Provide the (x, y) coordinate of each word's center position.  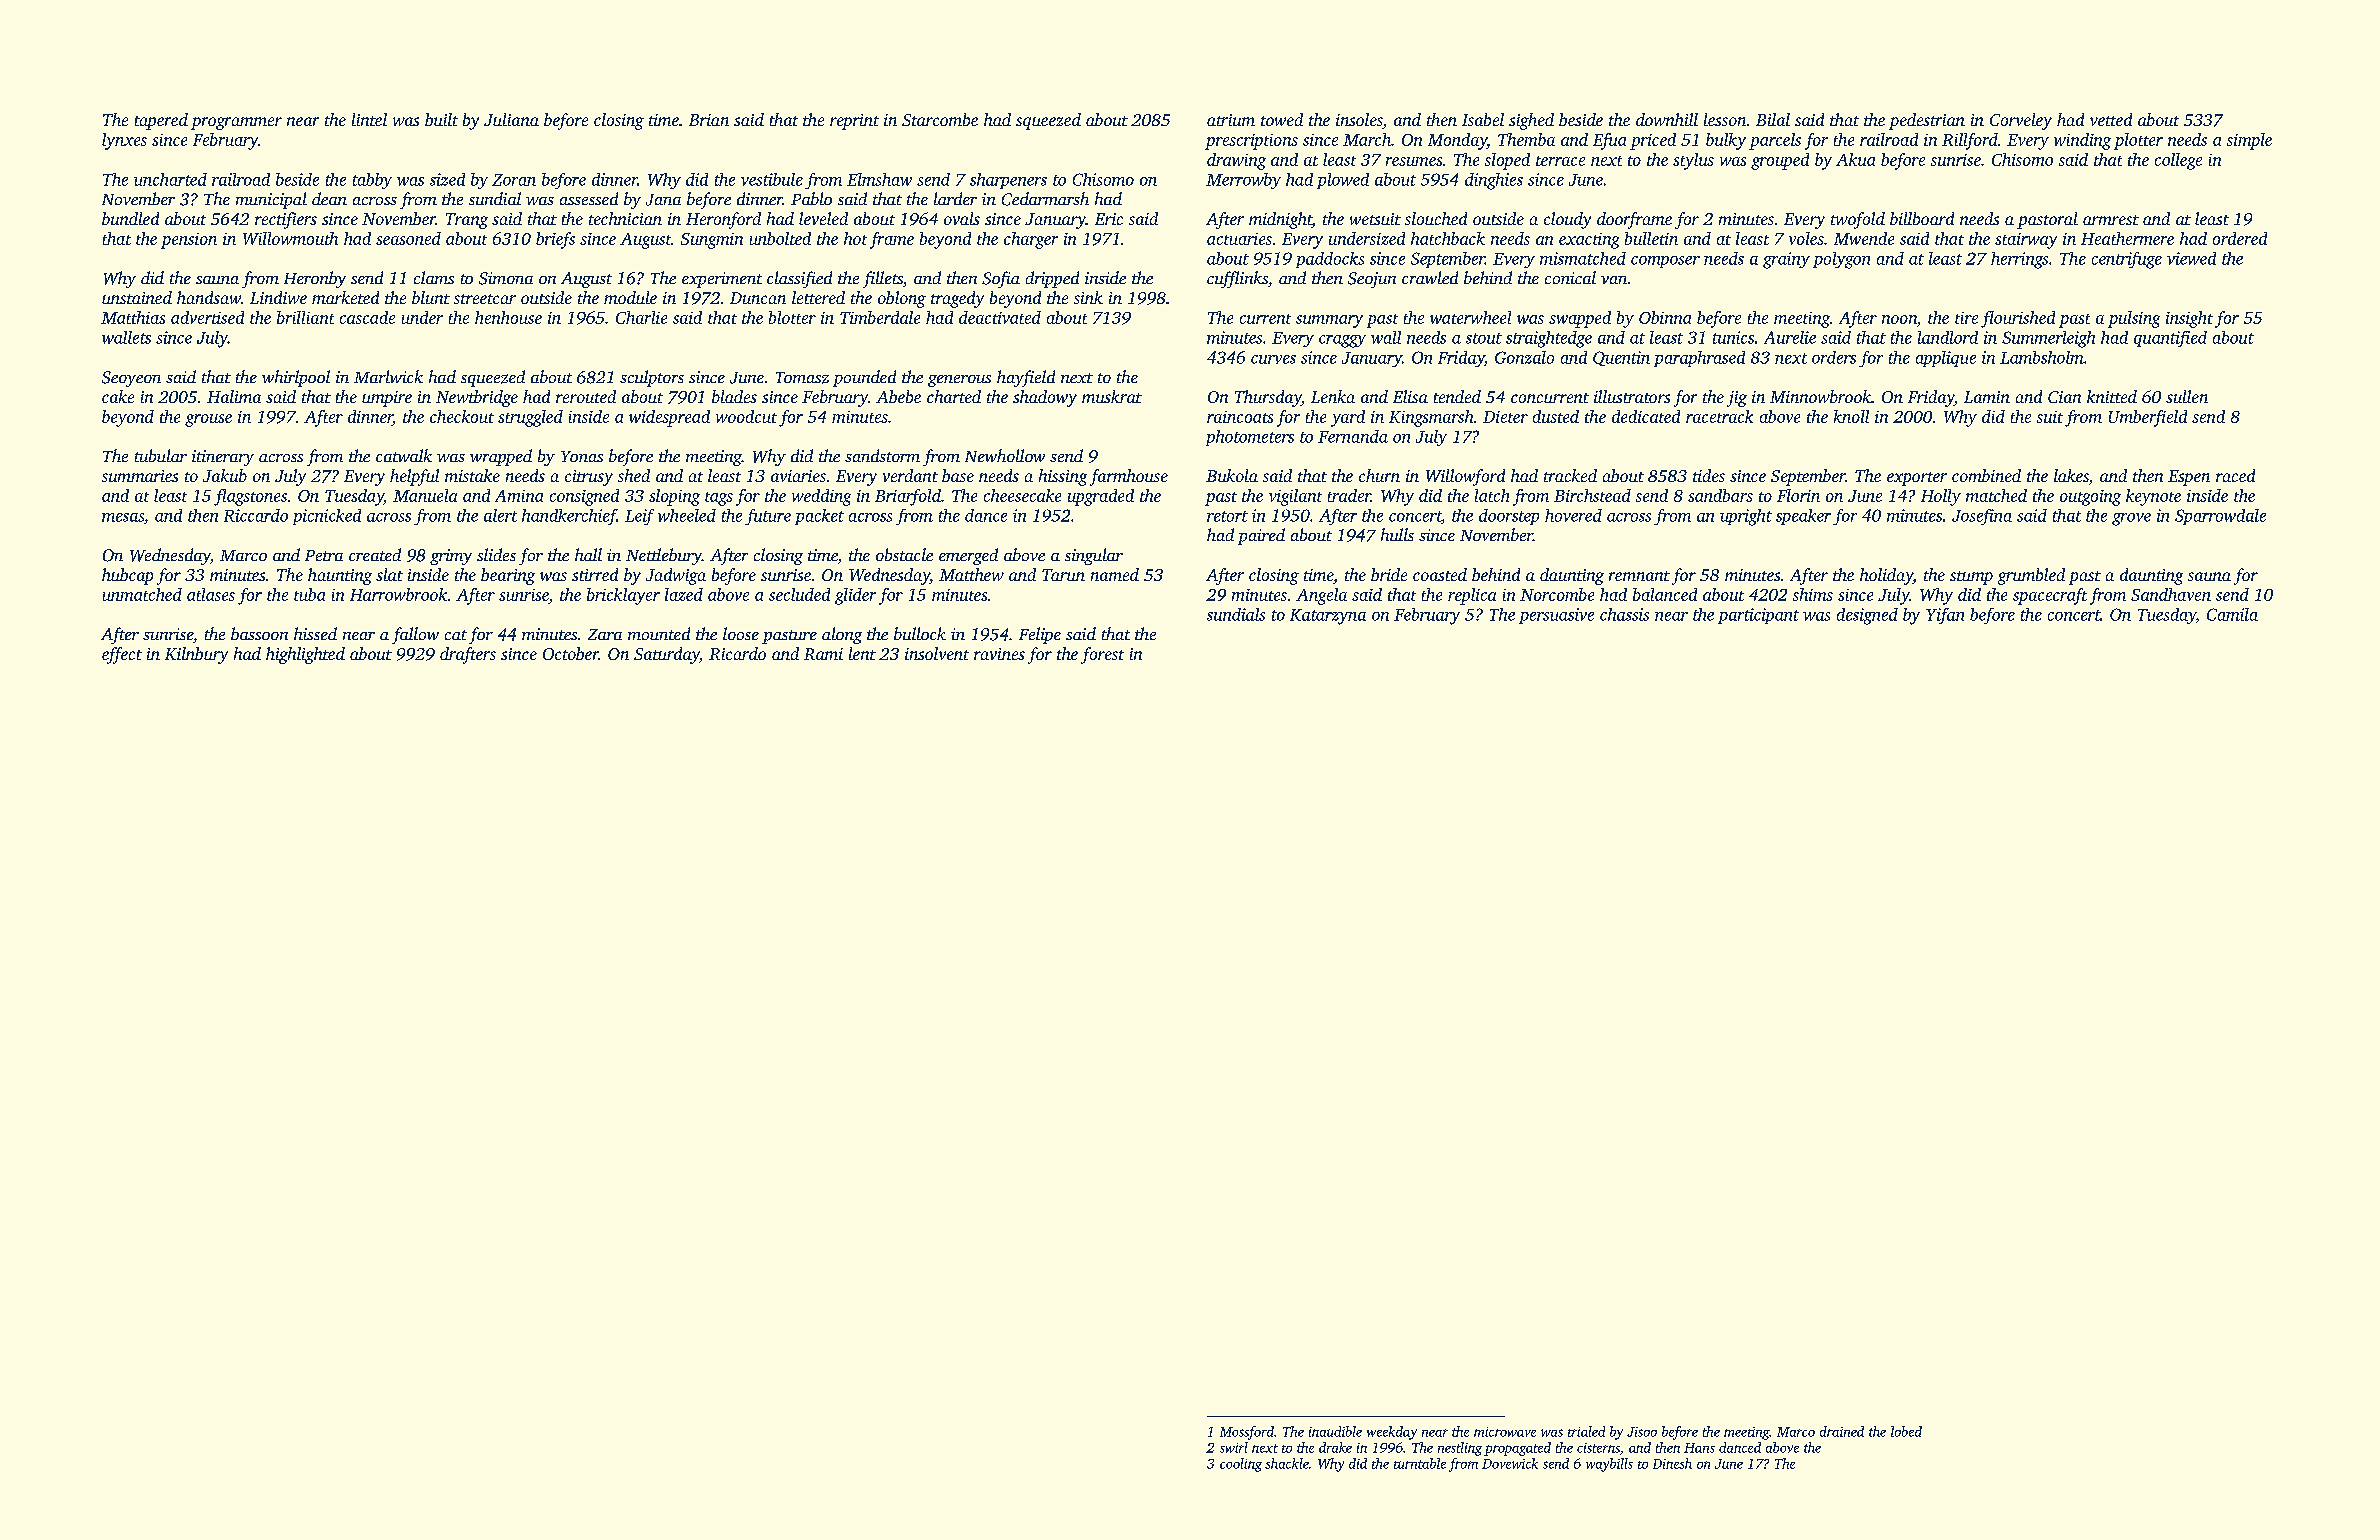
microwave (1505, 1432)
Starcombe (940, 119)
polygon (1841, 260)
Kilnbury (196, 655)
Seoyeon (131, 379)
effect (122, 655)
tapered (161, 121)
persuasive (1556, 616)
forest (1102, 655)
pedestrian (1927, 121)
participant (1758, 616)
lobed (1906, 1431)
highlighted (305, 655)
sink (1088, 297)
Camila (2232, 614)
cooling (1241, 1465)
